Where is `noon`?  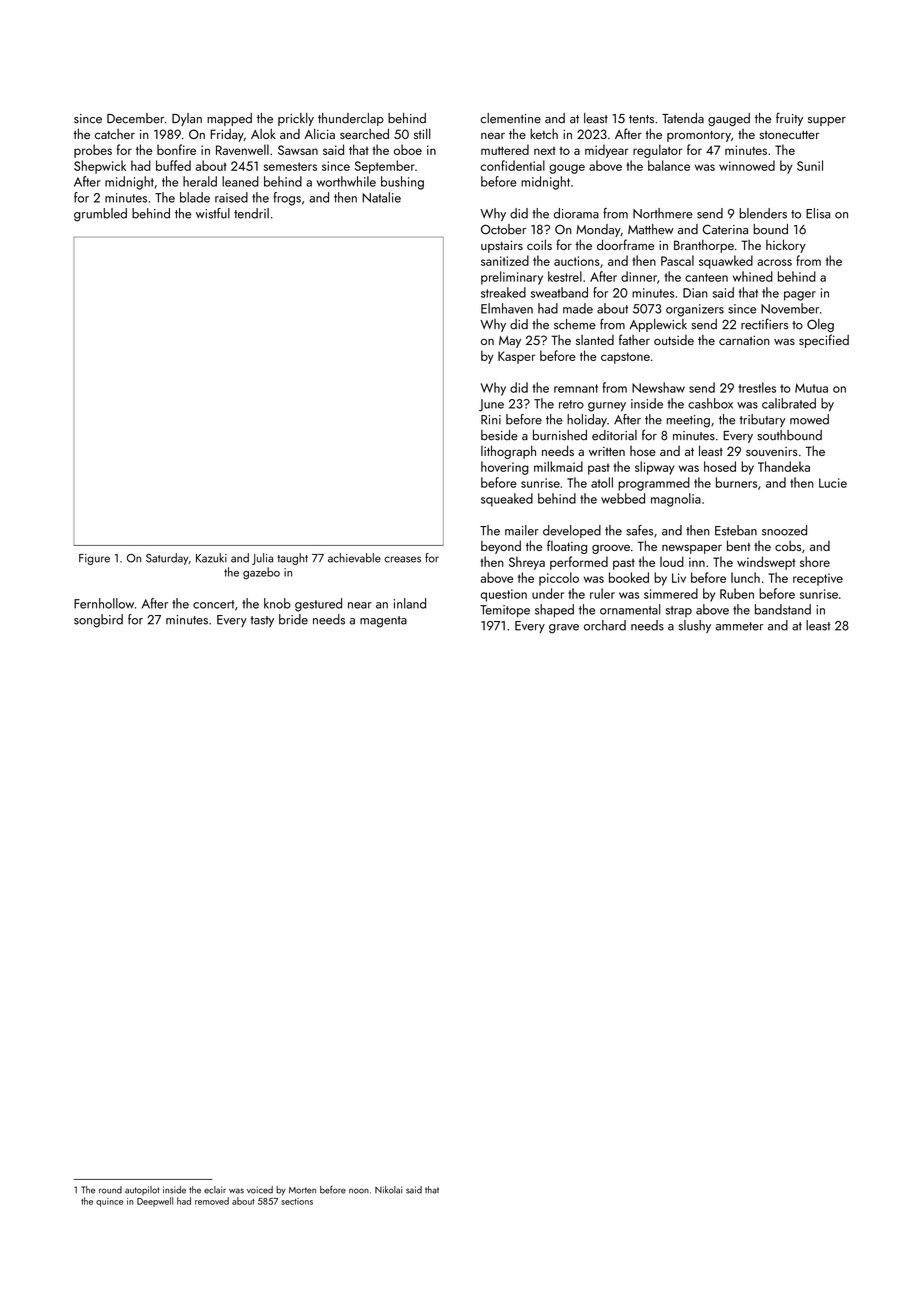
noon is located at coordinates (359, 1191).
